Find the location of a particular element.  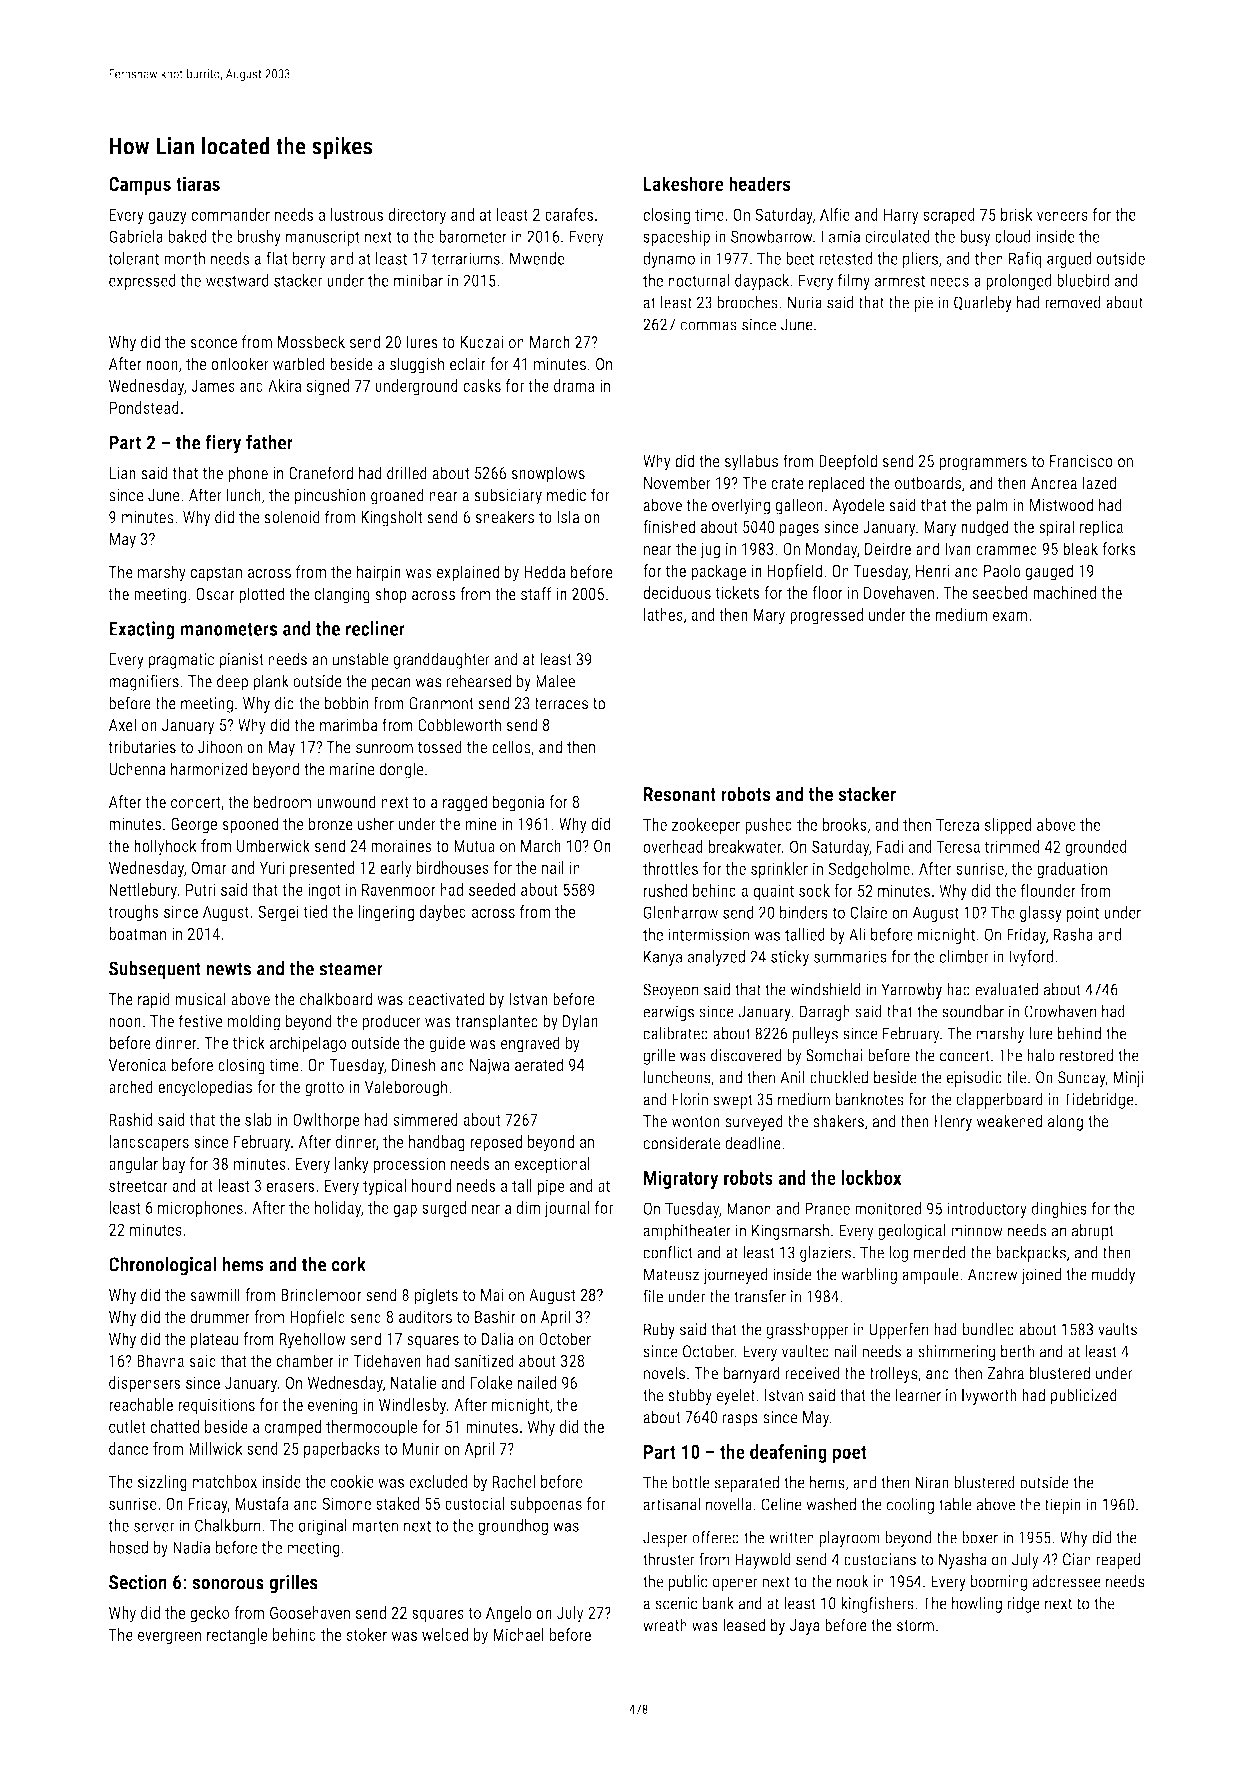

Migratory is located at coordinates (681, 1179).
